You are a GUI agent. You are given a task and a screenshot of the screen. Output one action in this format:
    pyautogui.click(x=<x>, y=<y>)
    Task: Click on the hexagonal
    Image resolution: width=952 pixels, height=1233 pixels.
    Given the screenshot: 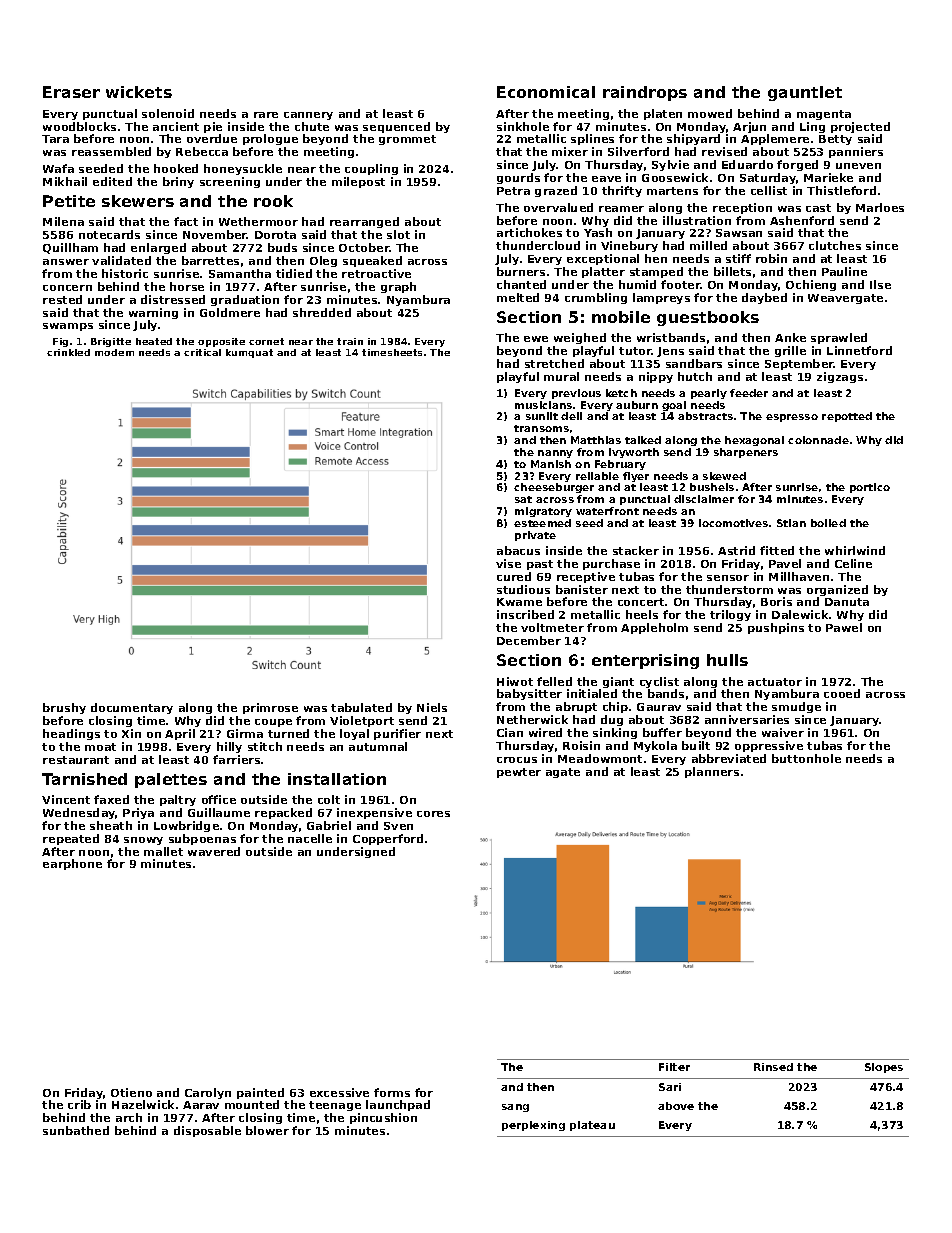 What is the action you would take?
    pyautogui.click(x=754, y=441)
